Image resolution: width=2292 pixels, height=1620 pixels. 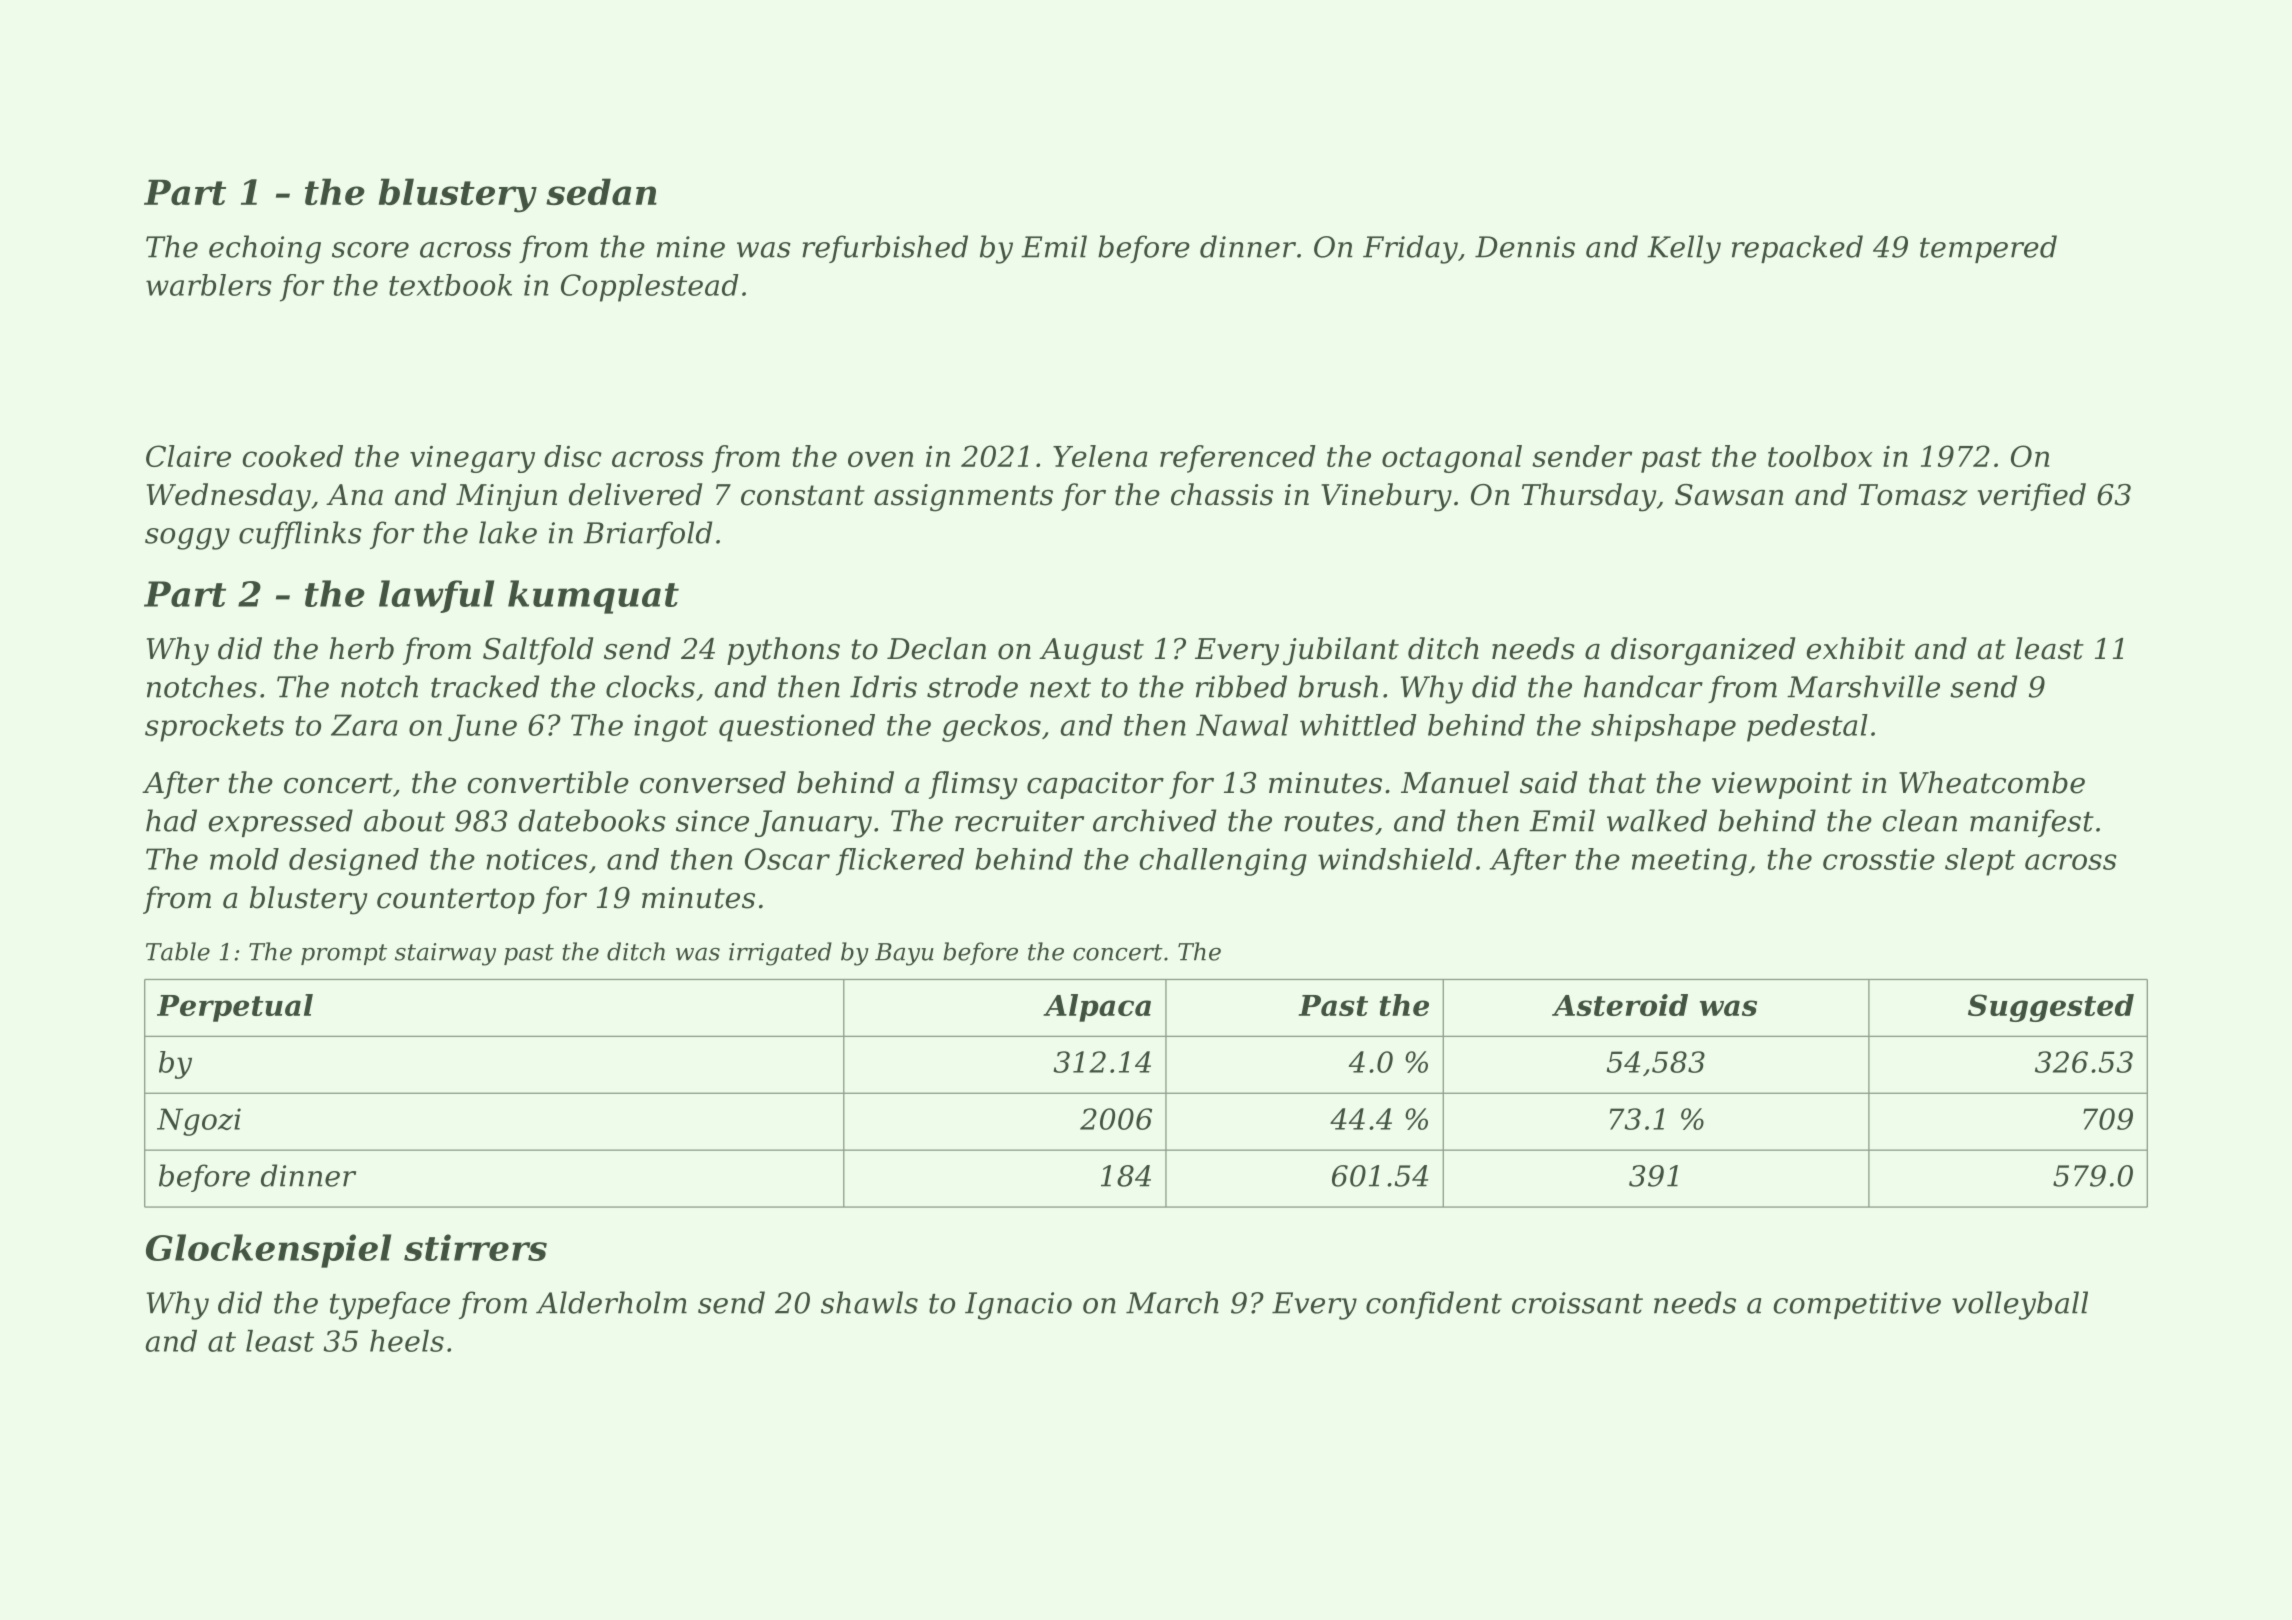 I want to click on shawls, so click(x=869, y=1302).
